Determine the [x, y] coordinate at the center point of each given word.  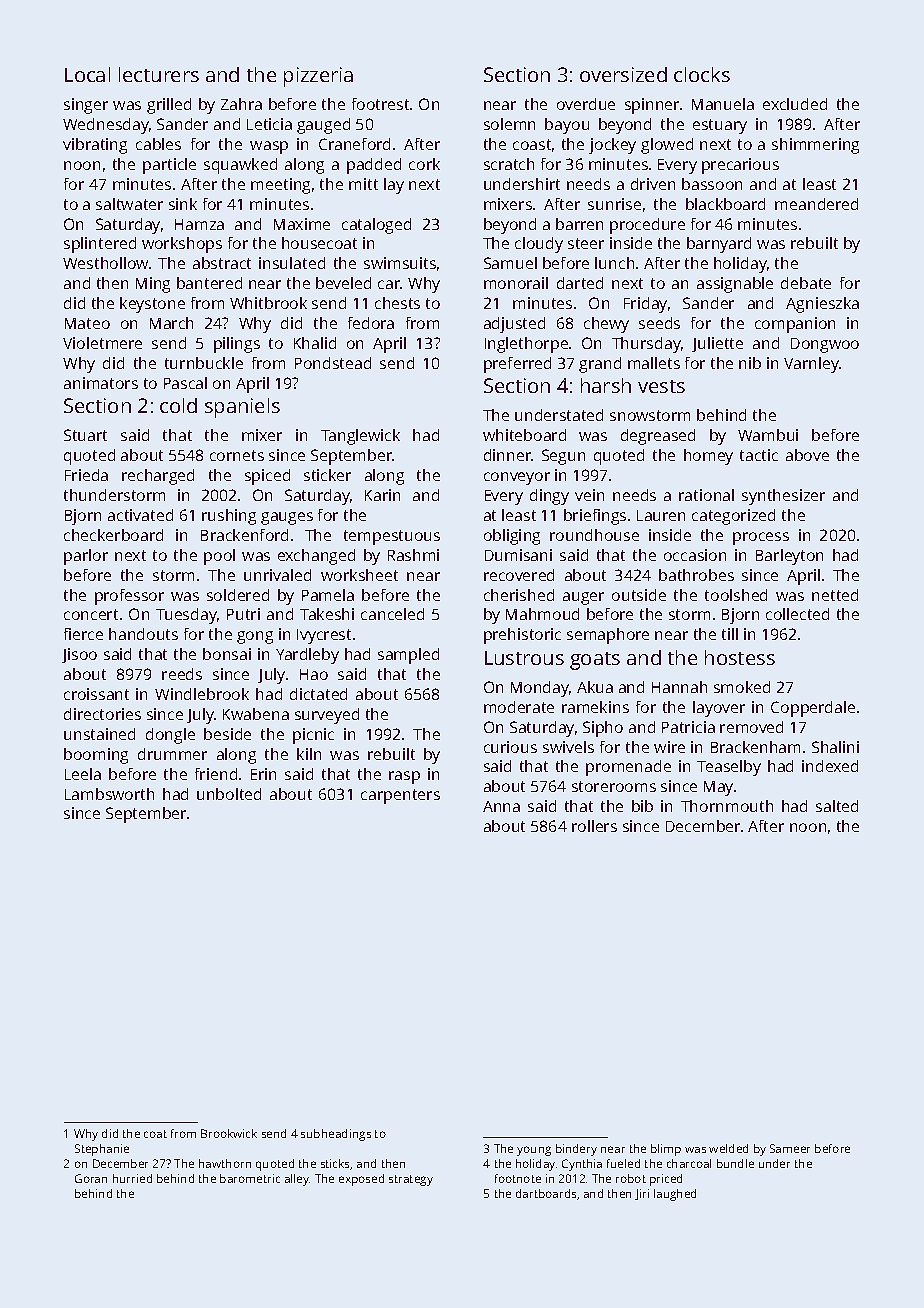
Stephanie [102, 1150]
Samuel [510, 263]
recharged [158, 477]
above [807, 455]
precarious [740, 166]
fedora [371, 323]
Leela [83, 774]
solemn [509, 124]
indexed [830, 766]
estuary [720, 126]
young [534, 1151]
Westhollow [105, 263]
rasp [404, 777]
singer [86, 106]
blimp [666, 1150]
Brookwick [229, 1133]
